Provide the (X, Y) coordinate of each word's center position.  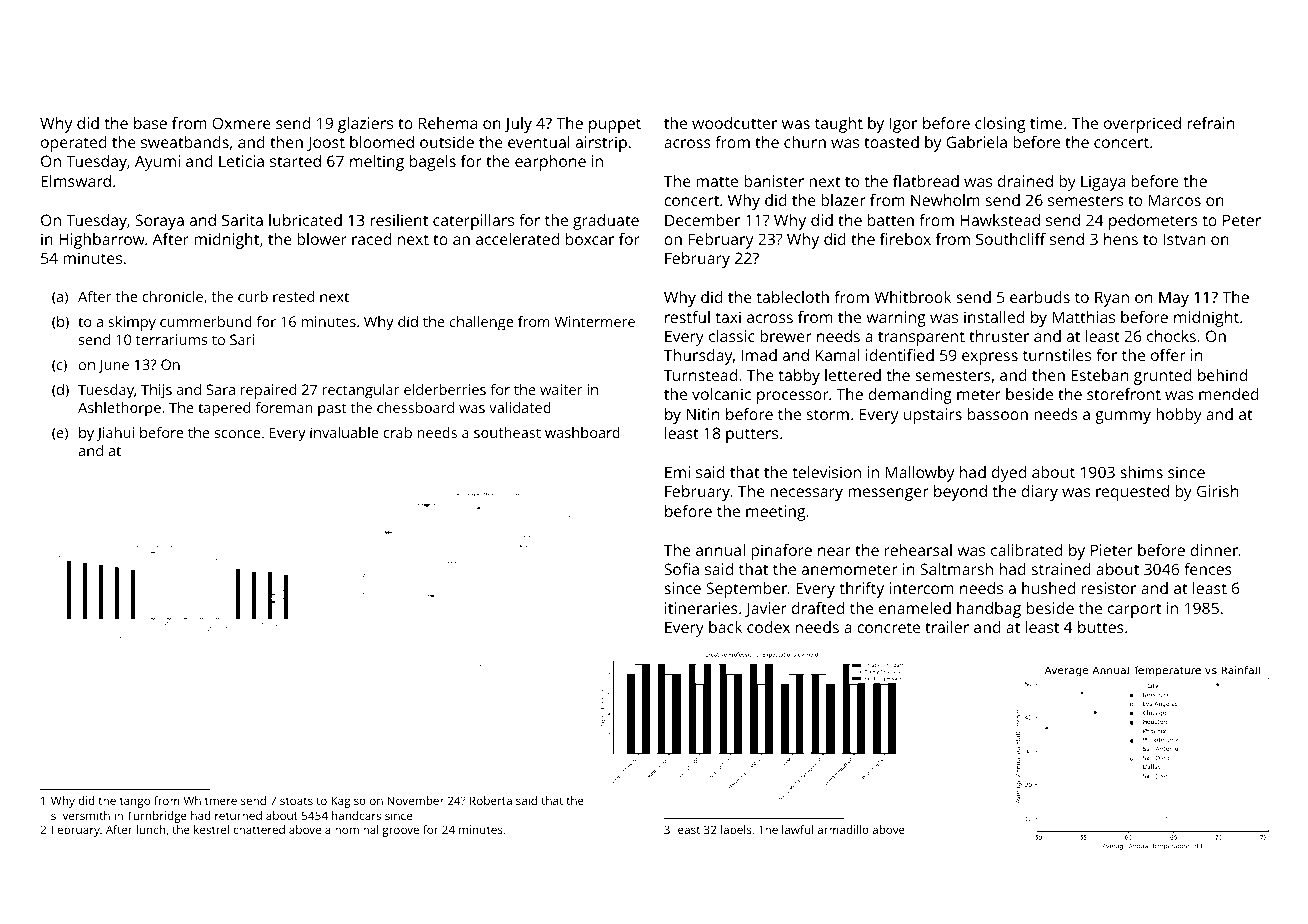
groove (400, 832)
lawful (797, 829)
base (150, 123)
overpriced (1142, 125)
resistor (1109, 588)
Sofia (681, 569)
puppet (615, 125)
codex (768, 627)
